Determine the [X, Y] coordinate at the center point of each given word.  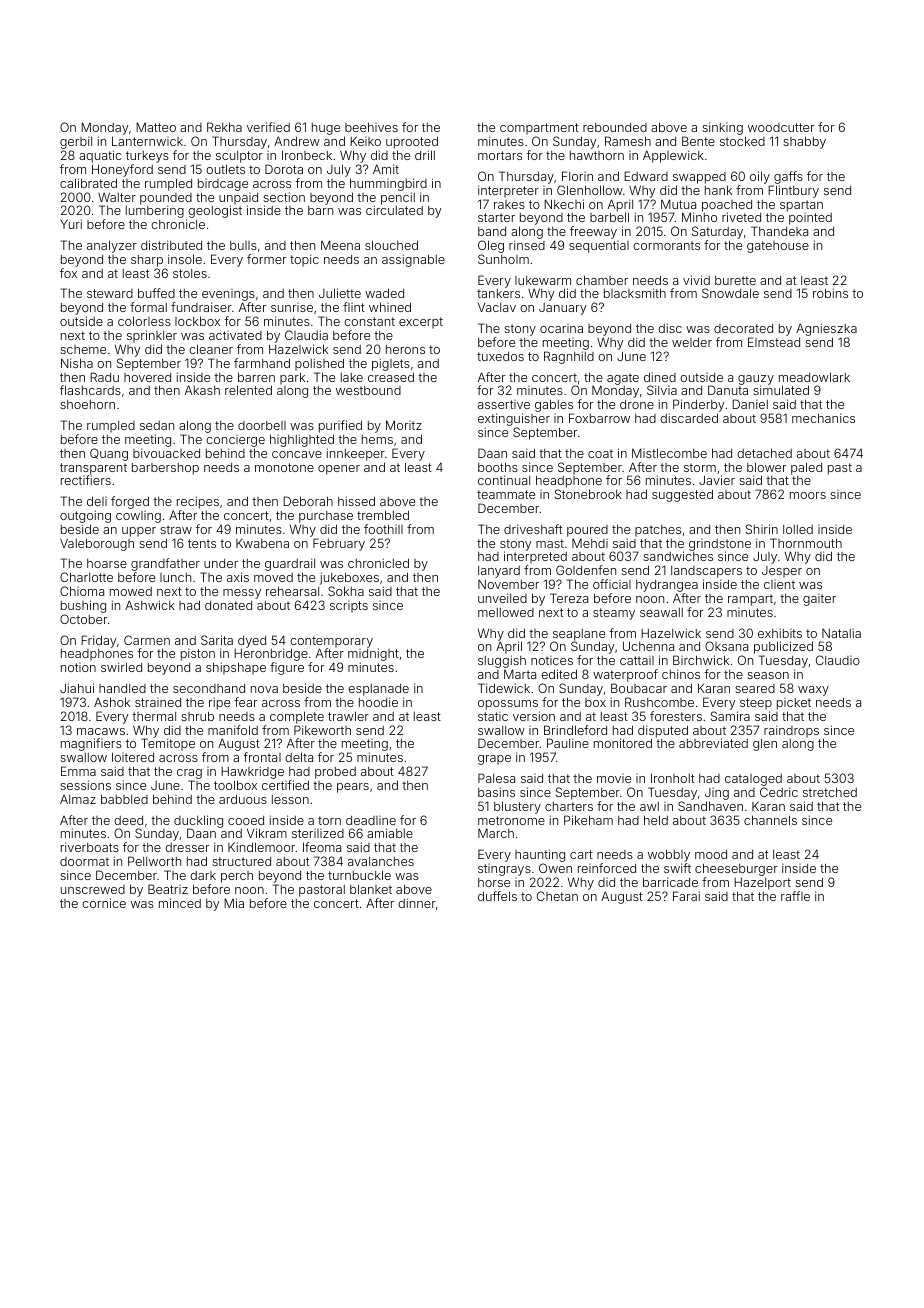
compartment [539, 129]
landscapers [706, 572]
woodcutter [781, 127]
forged [130, 502]
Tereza [569, 598]
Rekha [224, 127]
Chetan [557, 896]
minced [180, 903]
